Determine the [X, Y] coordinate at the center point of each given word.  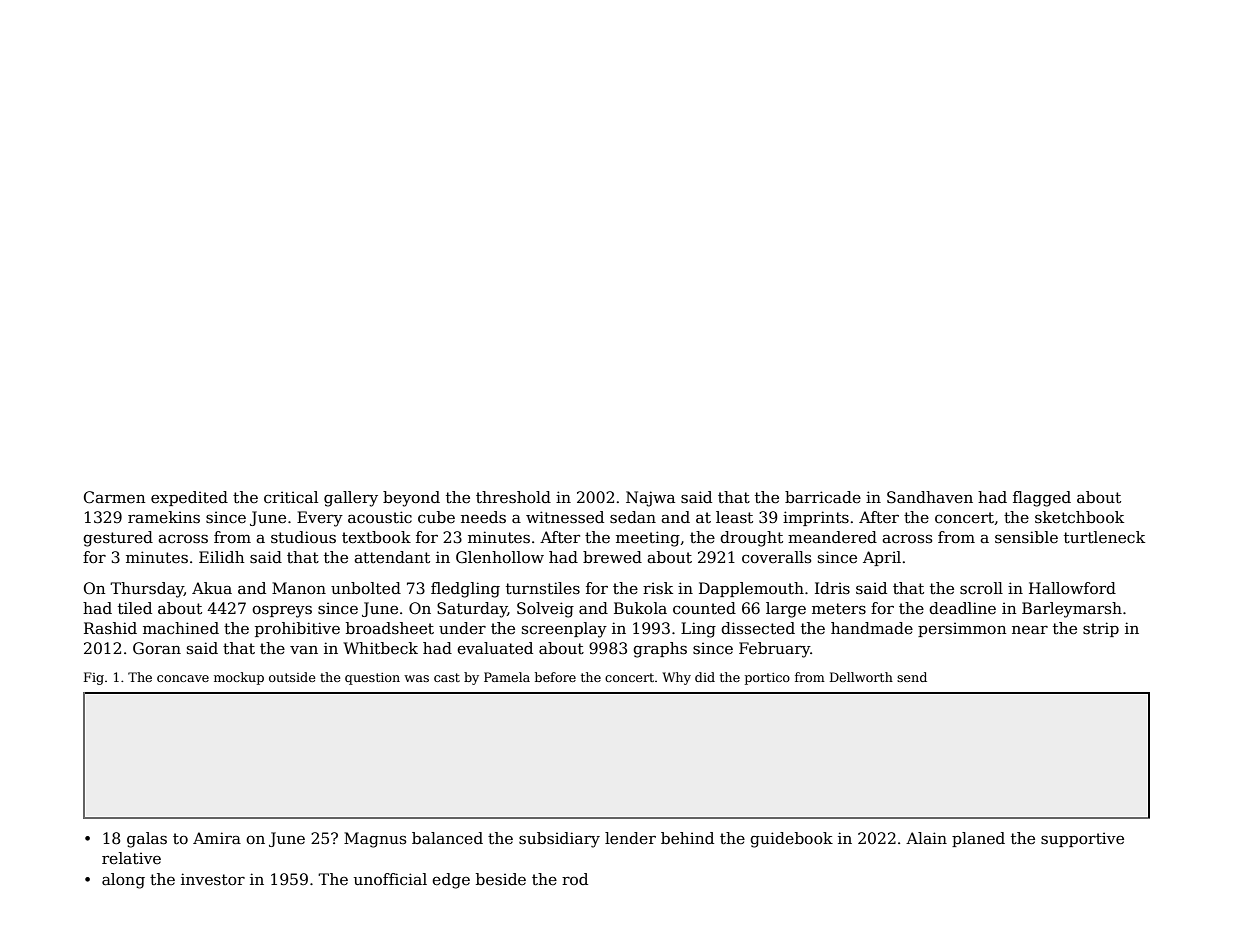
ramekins [164, 517]
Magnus [375, 840]
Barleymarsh [1072, 610]
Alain [926, 838]
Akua [212, 588]
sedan [633, 517]
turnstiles [543, 588]
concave [183, 678]
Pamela [507, 677]
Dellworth [861, 677]
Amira [217, 838]
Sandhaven [930, 497]
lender [630, 838]
